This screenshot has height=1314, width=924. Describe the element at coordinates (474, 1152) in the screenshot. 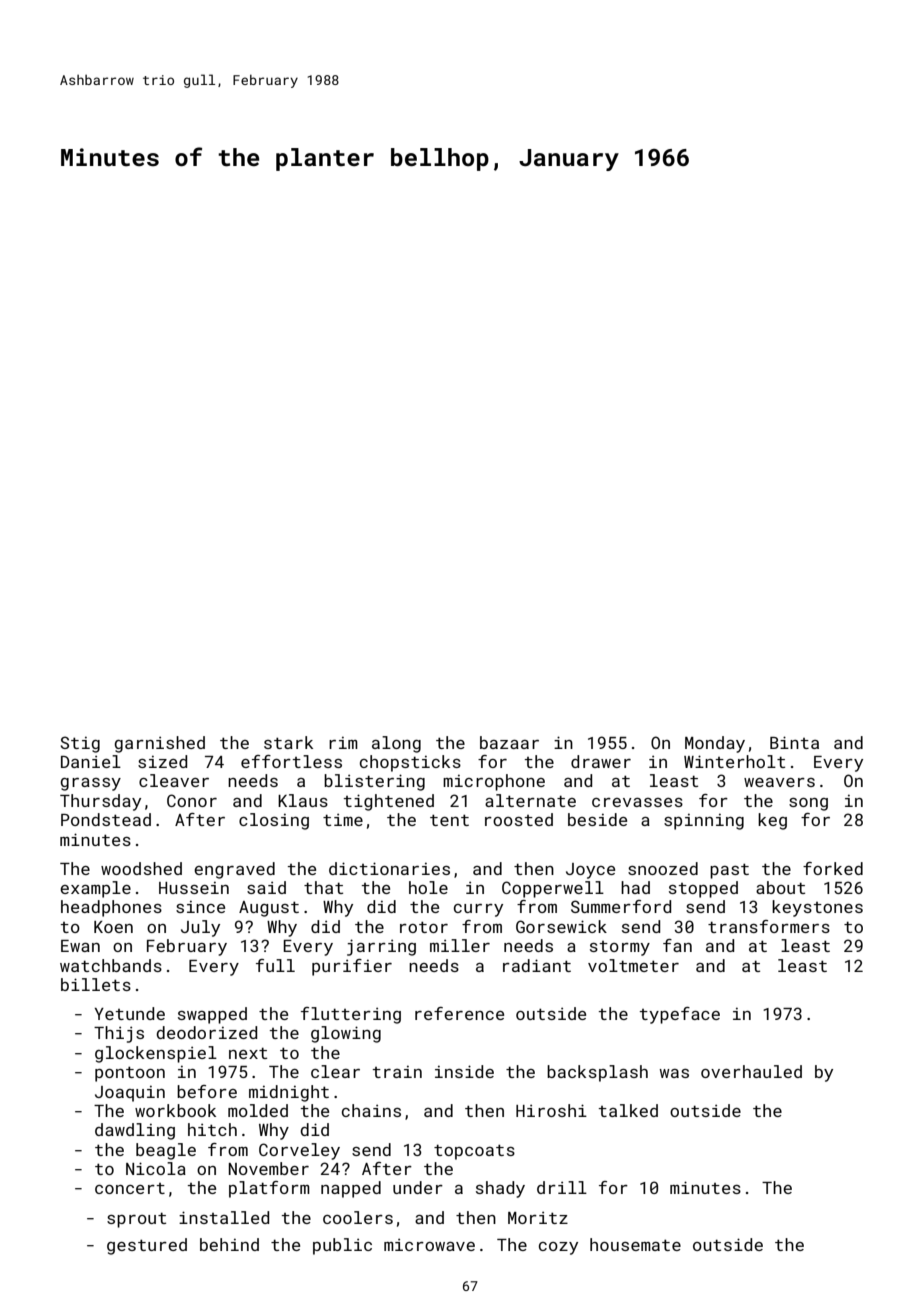

I see `topcoats` at that location.
